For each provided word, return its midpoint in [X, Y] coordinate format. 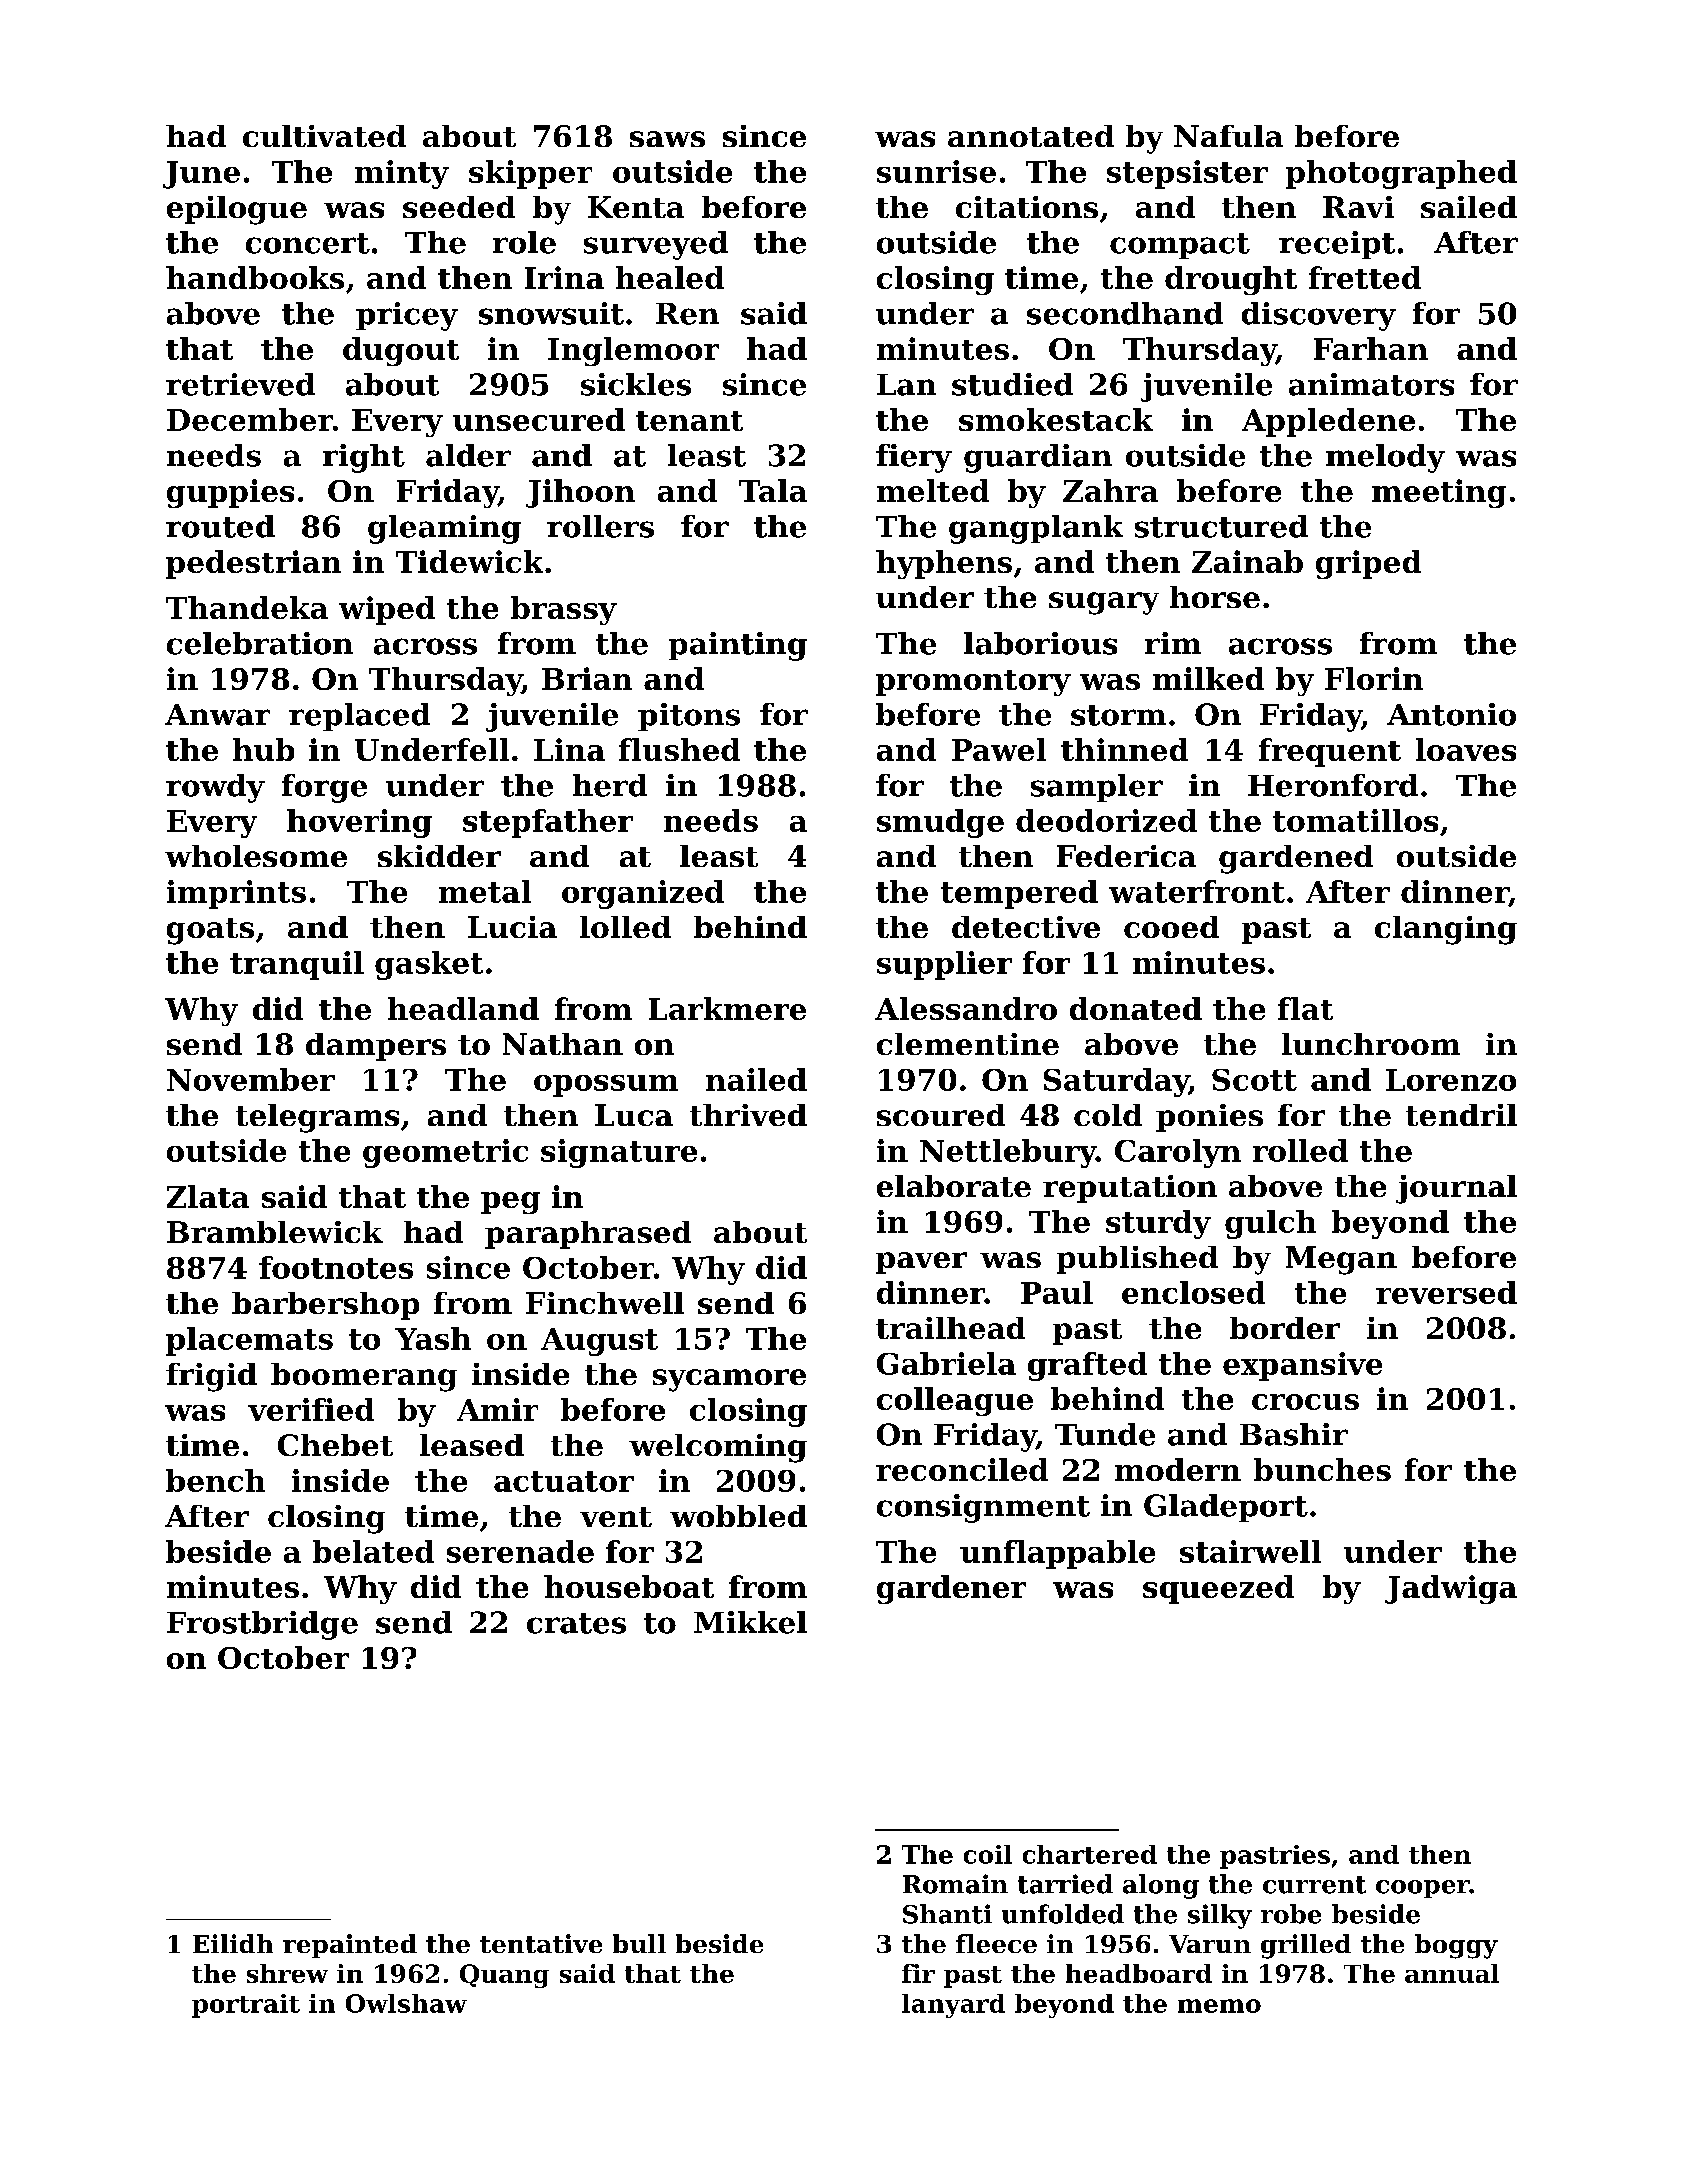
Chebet [335, 1445]
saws [667, 139]
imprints [236, 894]
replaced [359, 717]
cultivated [324, 136]
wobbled [738, 1516]
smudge [940, 823]
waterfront [1197, 891]
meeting [1439, 493]
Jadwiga [1451, 1589]
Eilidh [233, 1943]
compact [1180, 246]
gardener [951, 1589]
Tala [773, 490]
